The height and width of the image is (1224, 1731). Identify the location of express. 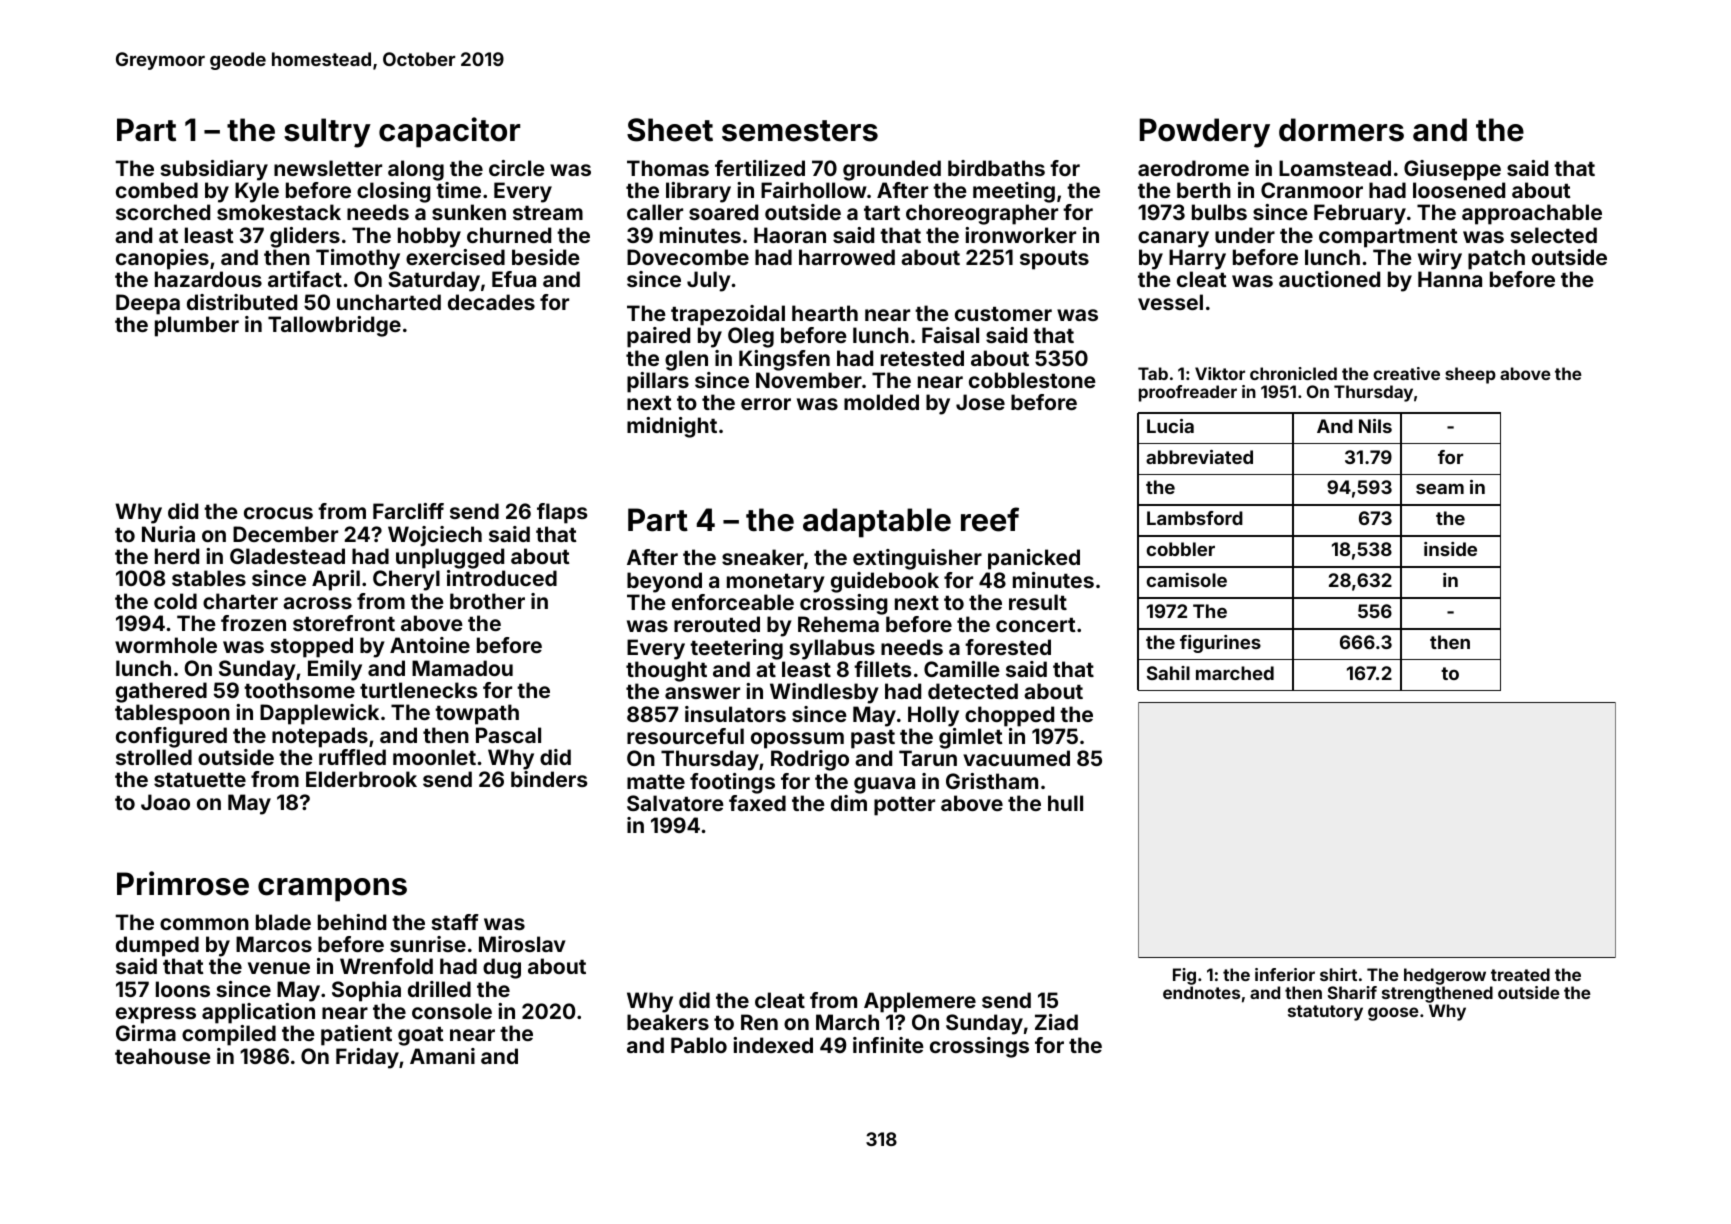
(156, 1015).
